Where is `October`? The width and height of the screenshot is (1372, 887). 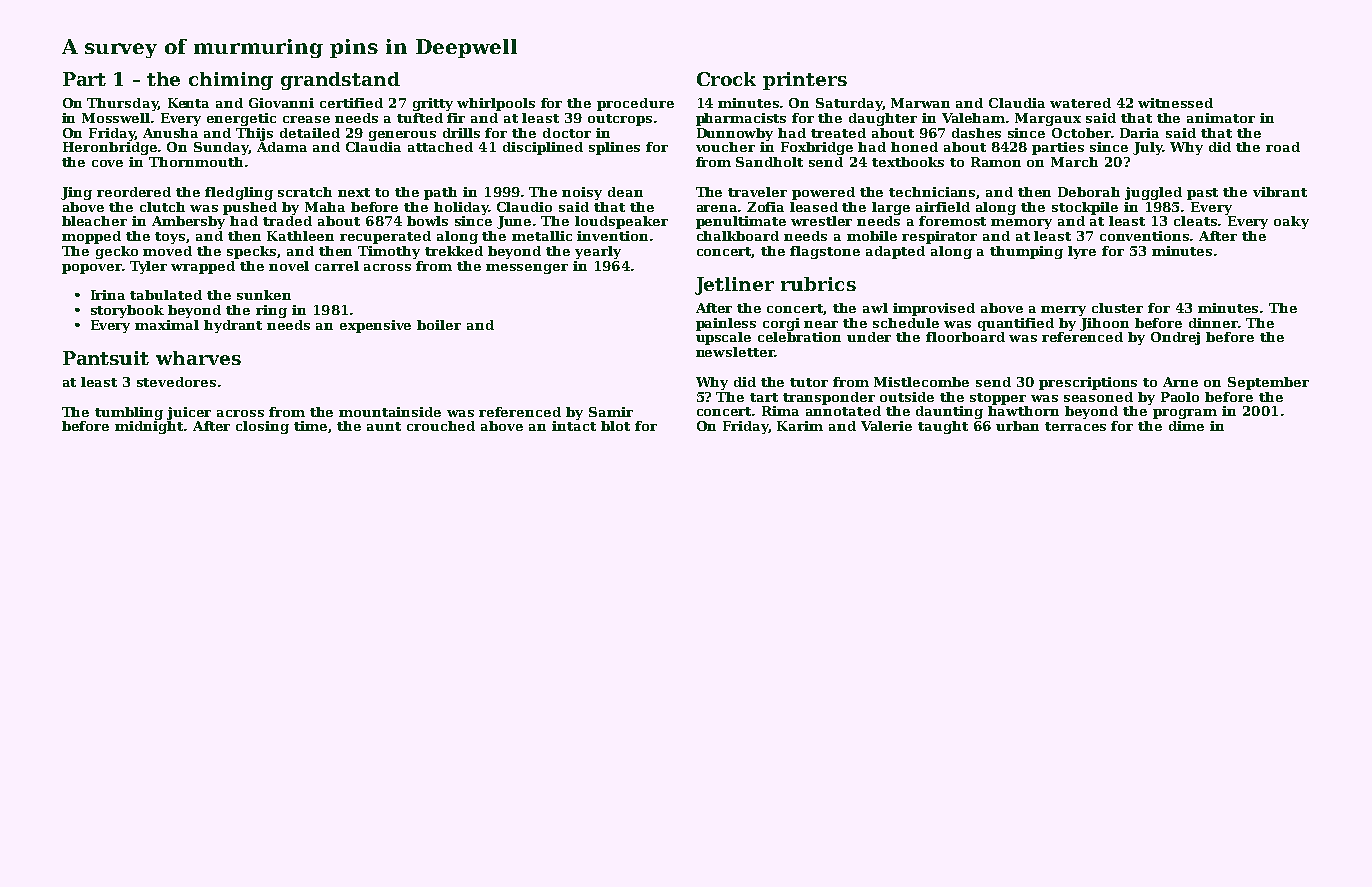 October is located at coordinates (1082, 133).
